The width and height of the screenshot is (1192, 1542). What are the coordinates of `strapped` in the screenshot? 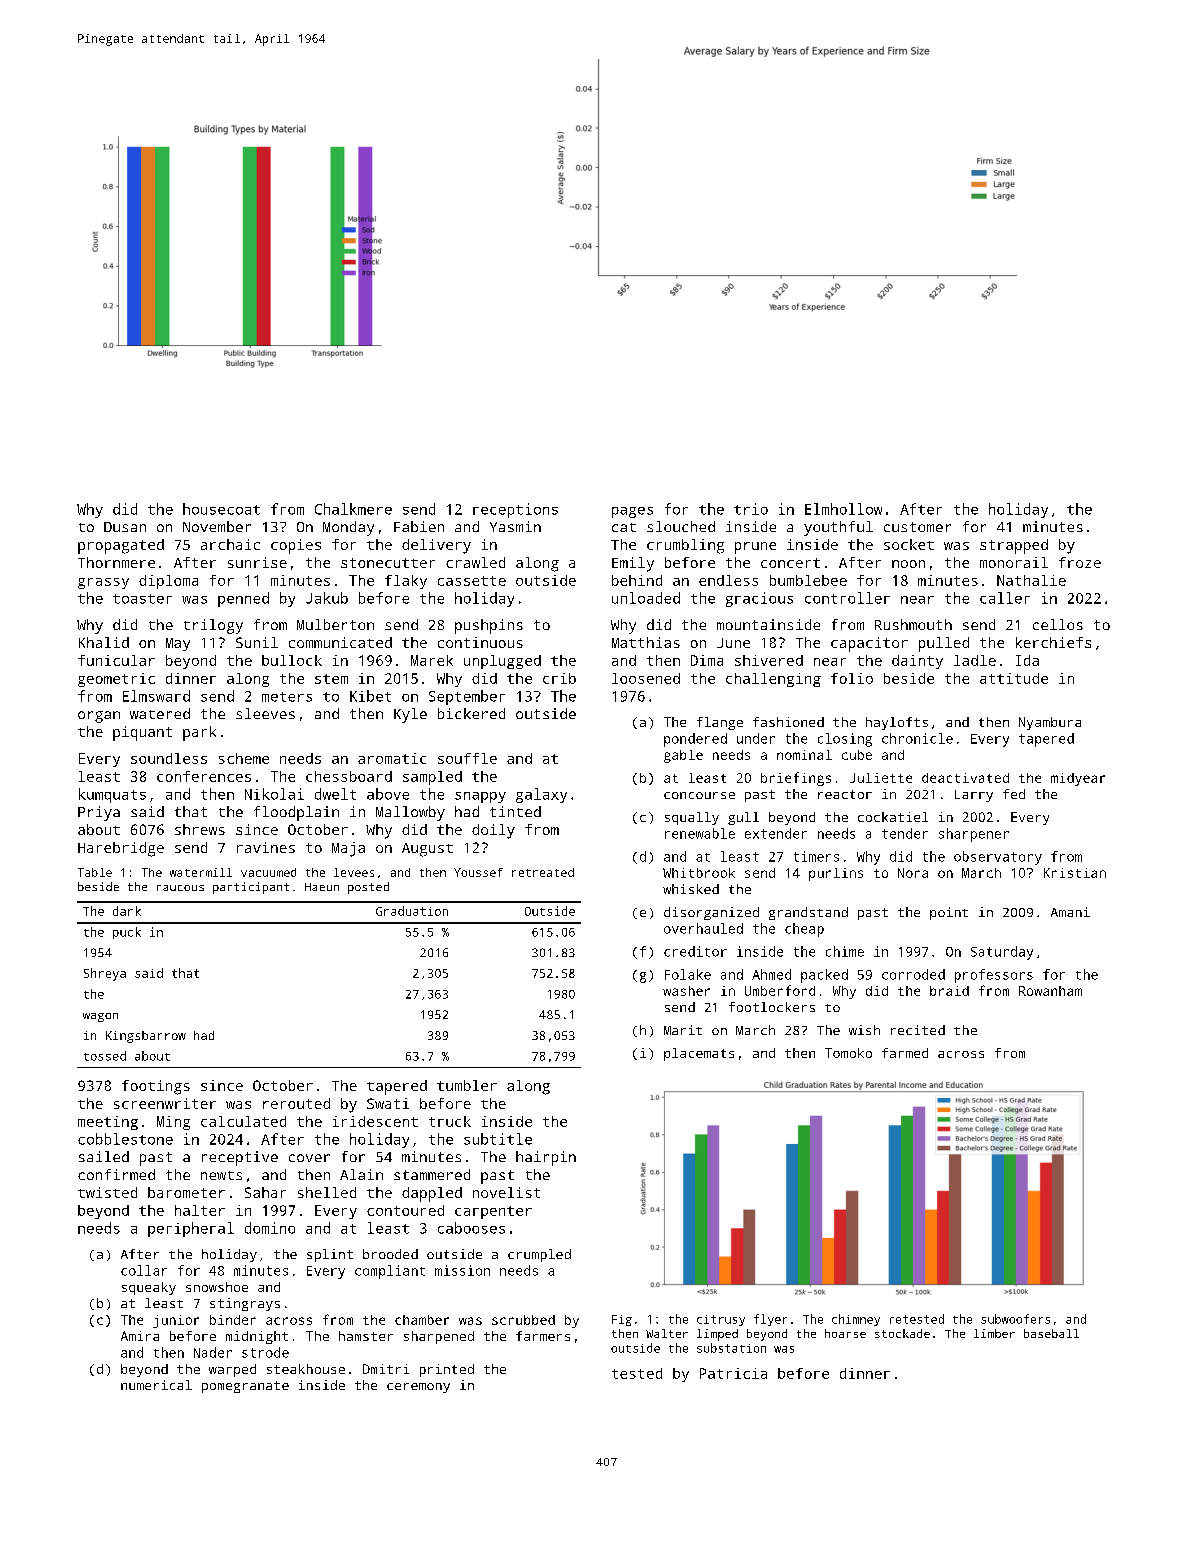 It's located at (1014, 546).
